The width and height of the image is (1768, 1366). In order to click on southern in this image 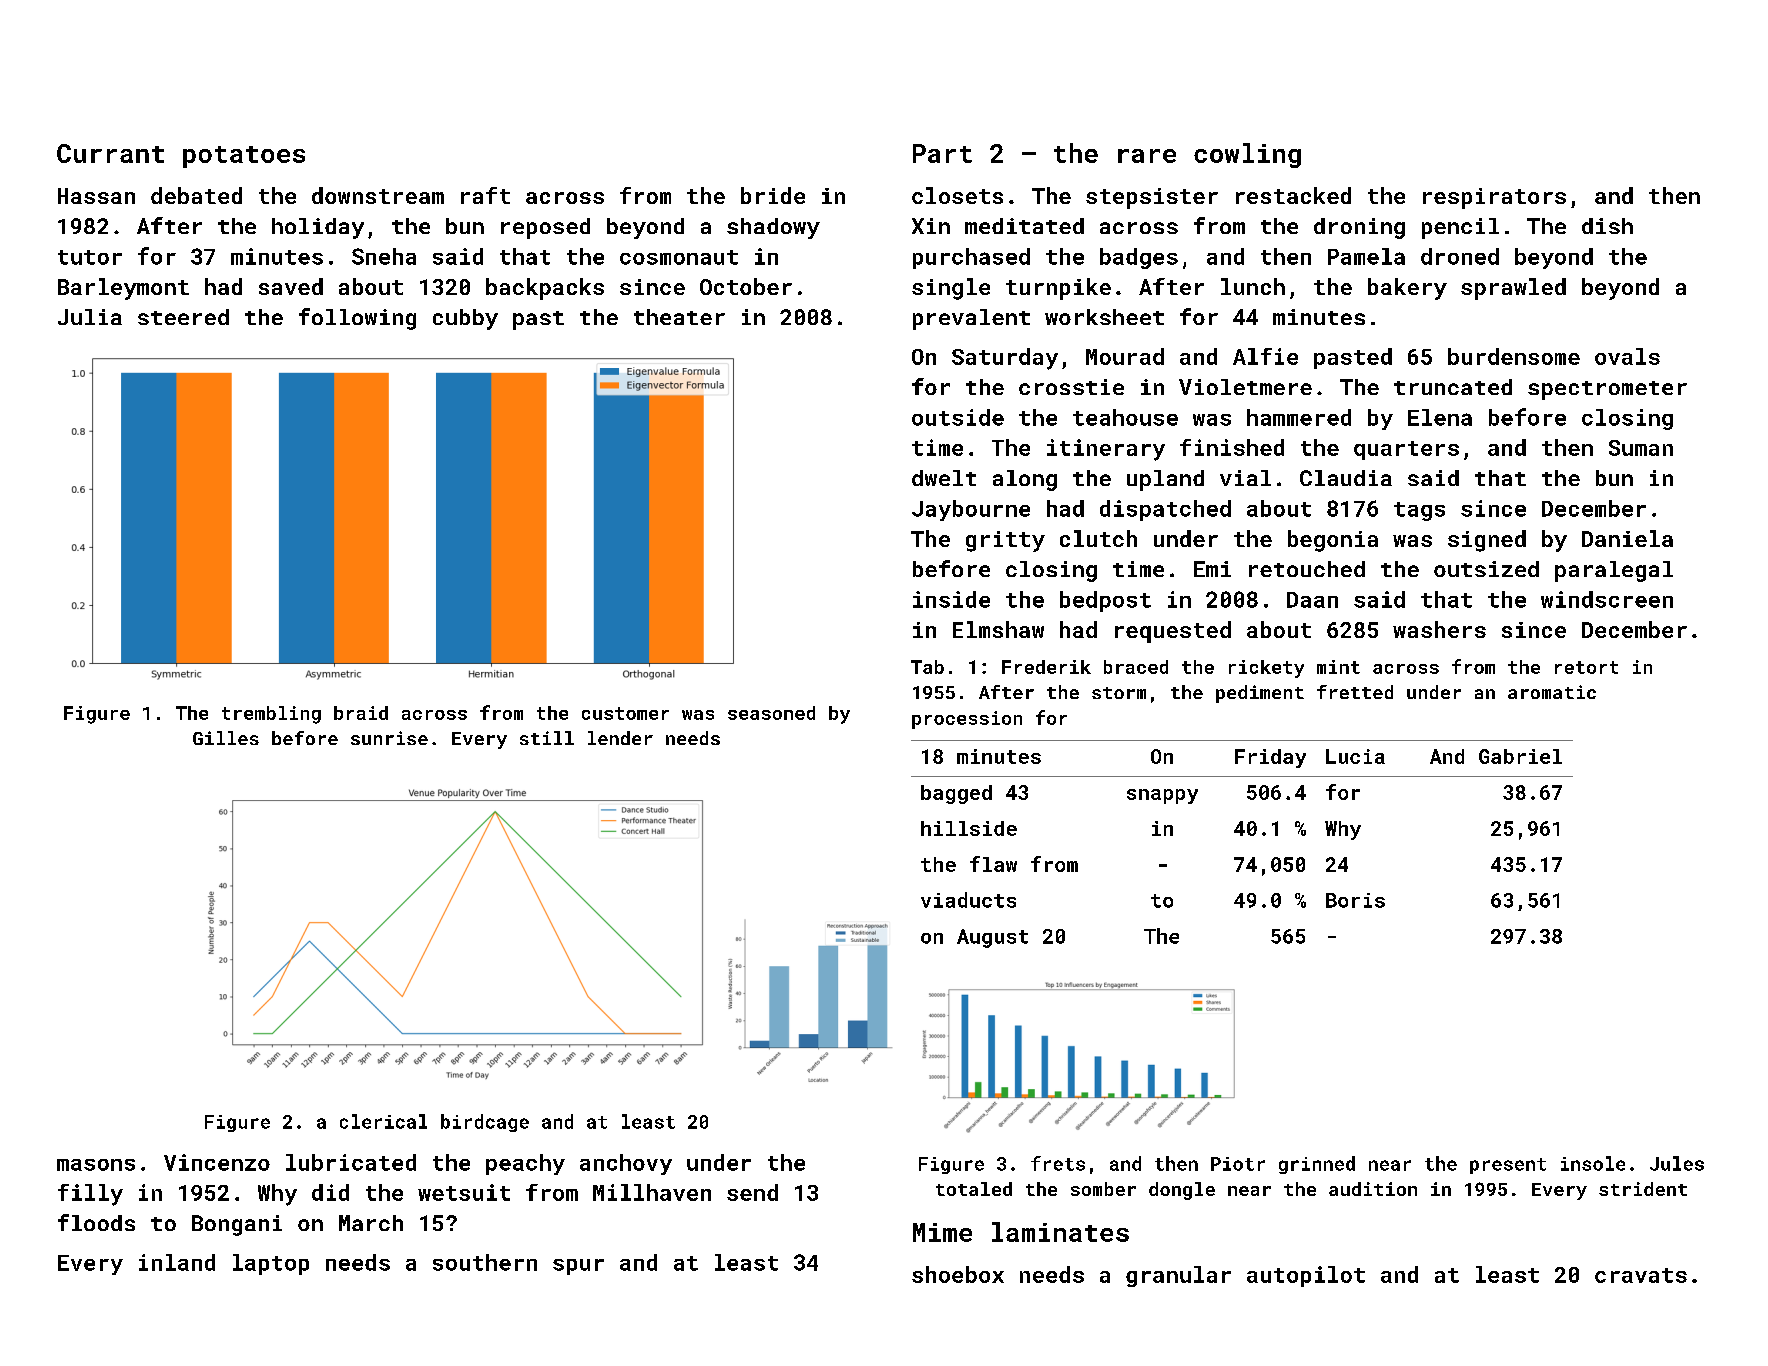, I will do `click(485, 1262)`.
